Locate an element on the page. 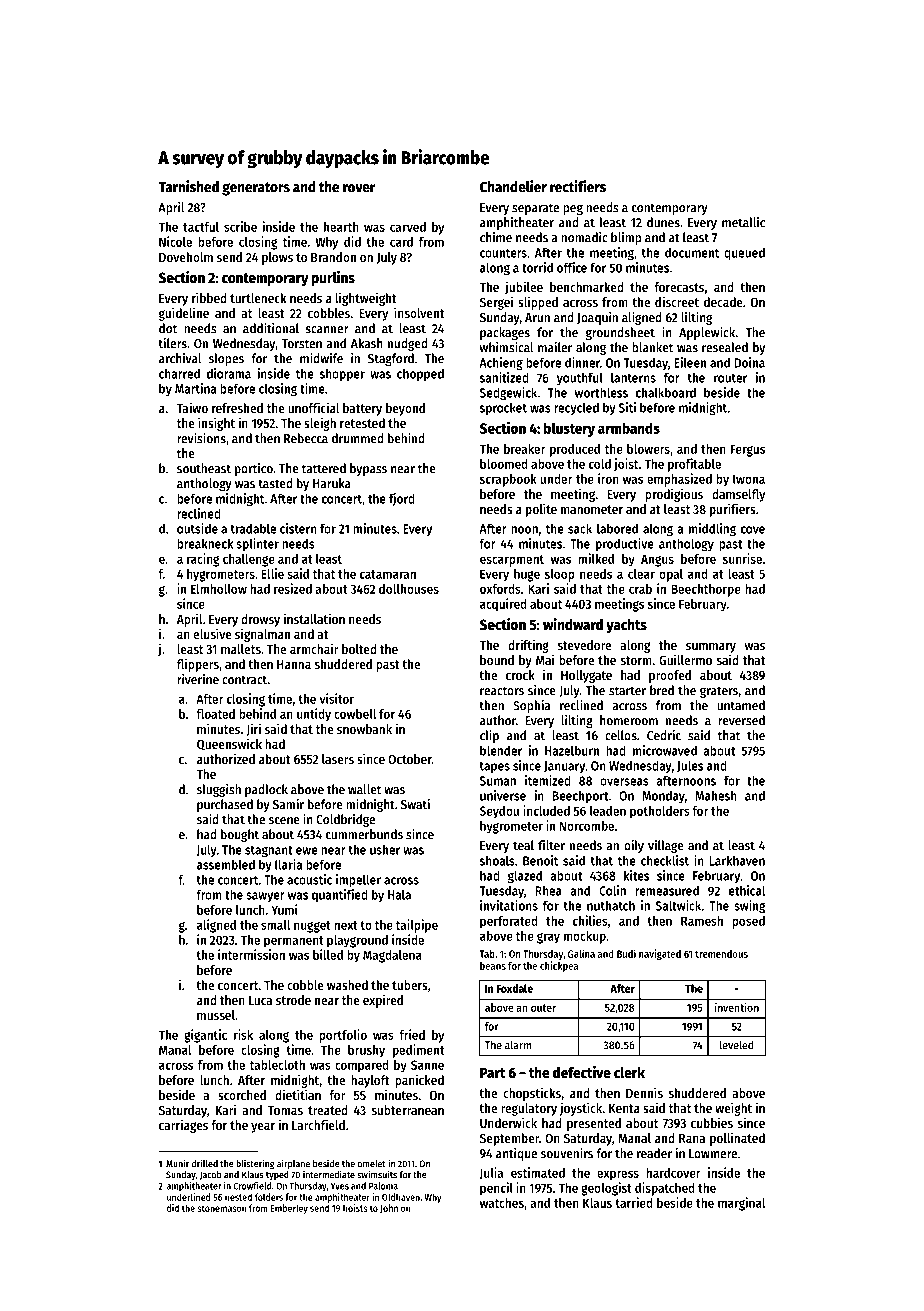  generators is located at coordinates (256, 189).
